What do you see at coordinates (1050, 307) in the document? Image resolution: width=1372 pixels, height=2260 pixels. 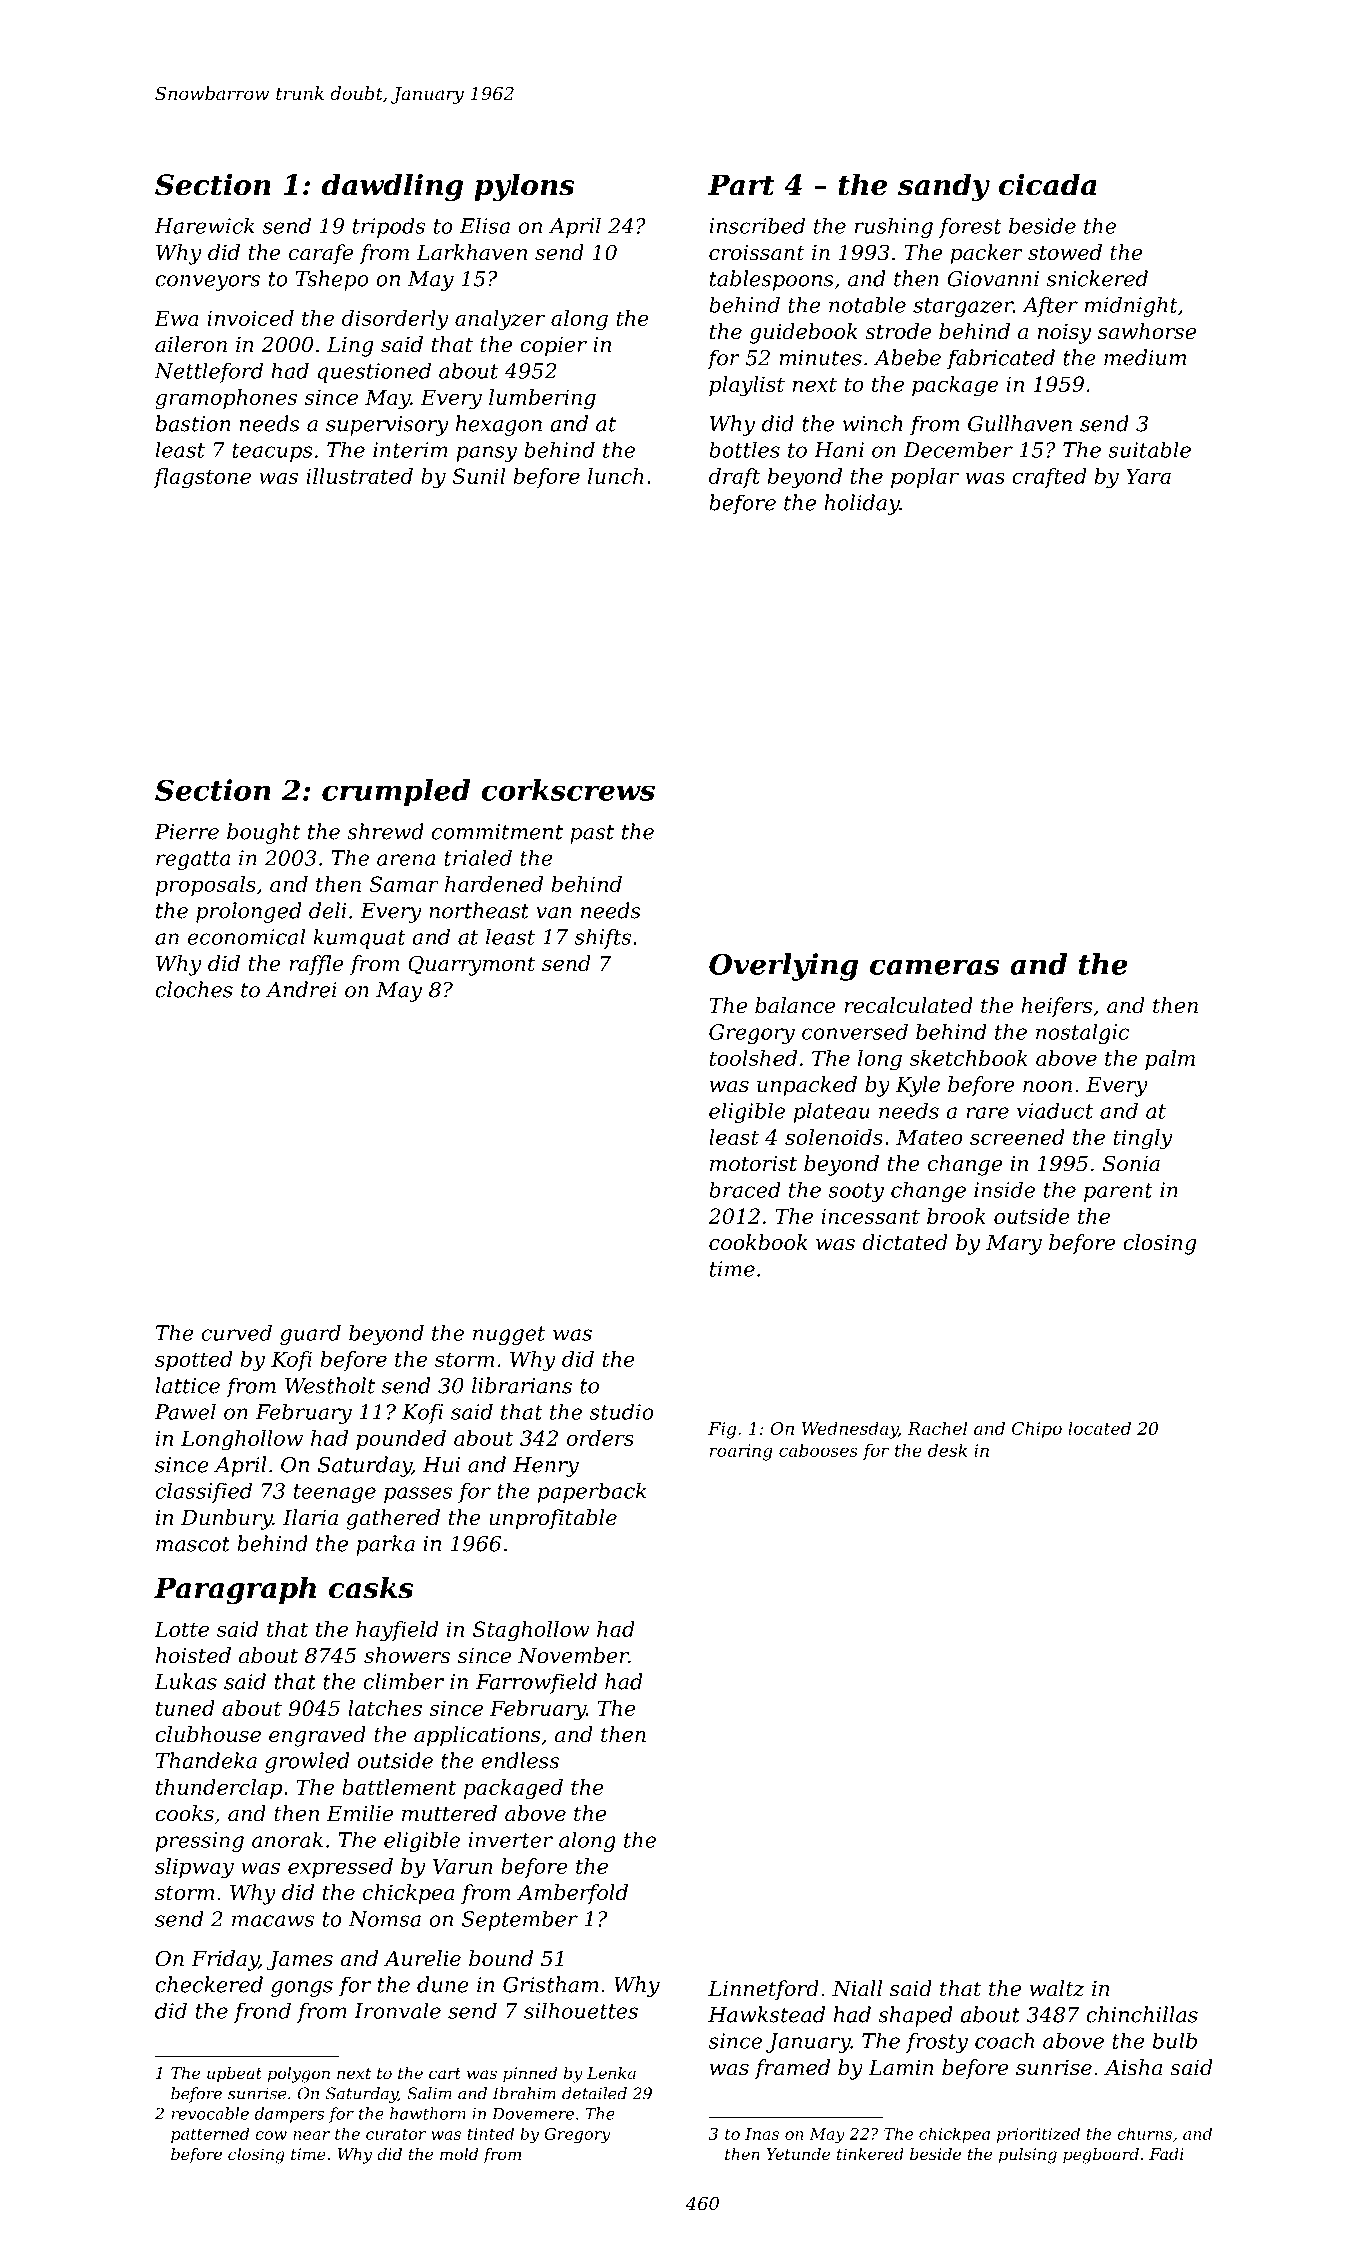 I see `After` at bounding box center [1050, 307].
